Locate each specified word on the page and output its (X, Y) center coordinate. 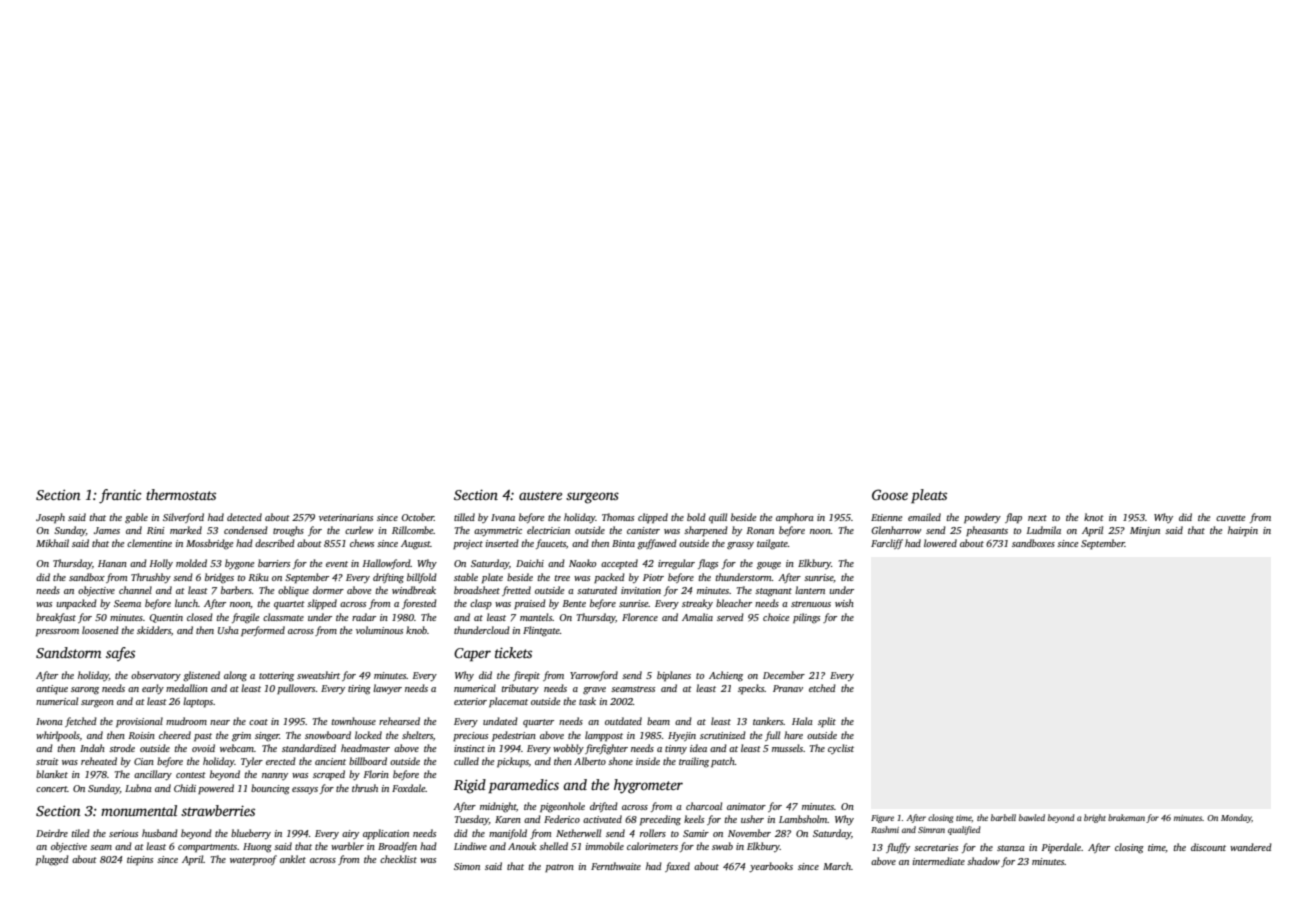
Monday (1236, 818)
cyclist (841, 749)
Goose (890, 494)
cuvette (1230, 518)
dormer (328, 590)
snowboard (328, 735)
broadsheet (477, 590)
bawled (1032, 817)
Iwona (49, 721)
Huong (257, 848)
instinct (469, 748)
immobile (604, 846)
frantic (120, 496)
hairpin (1243, 531)
